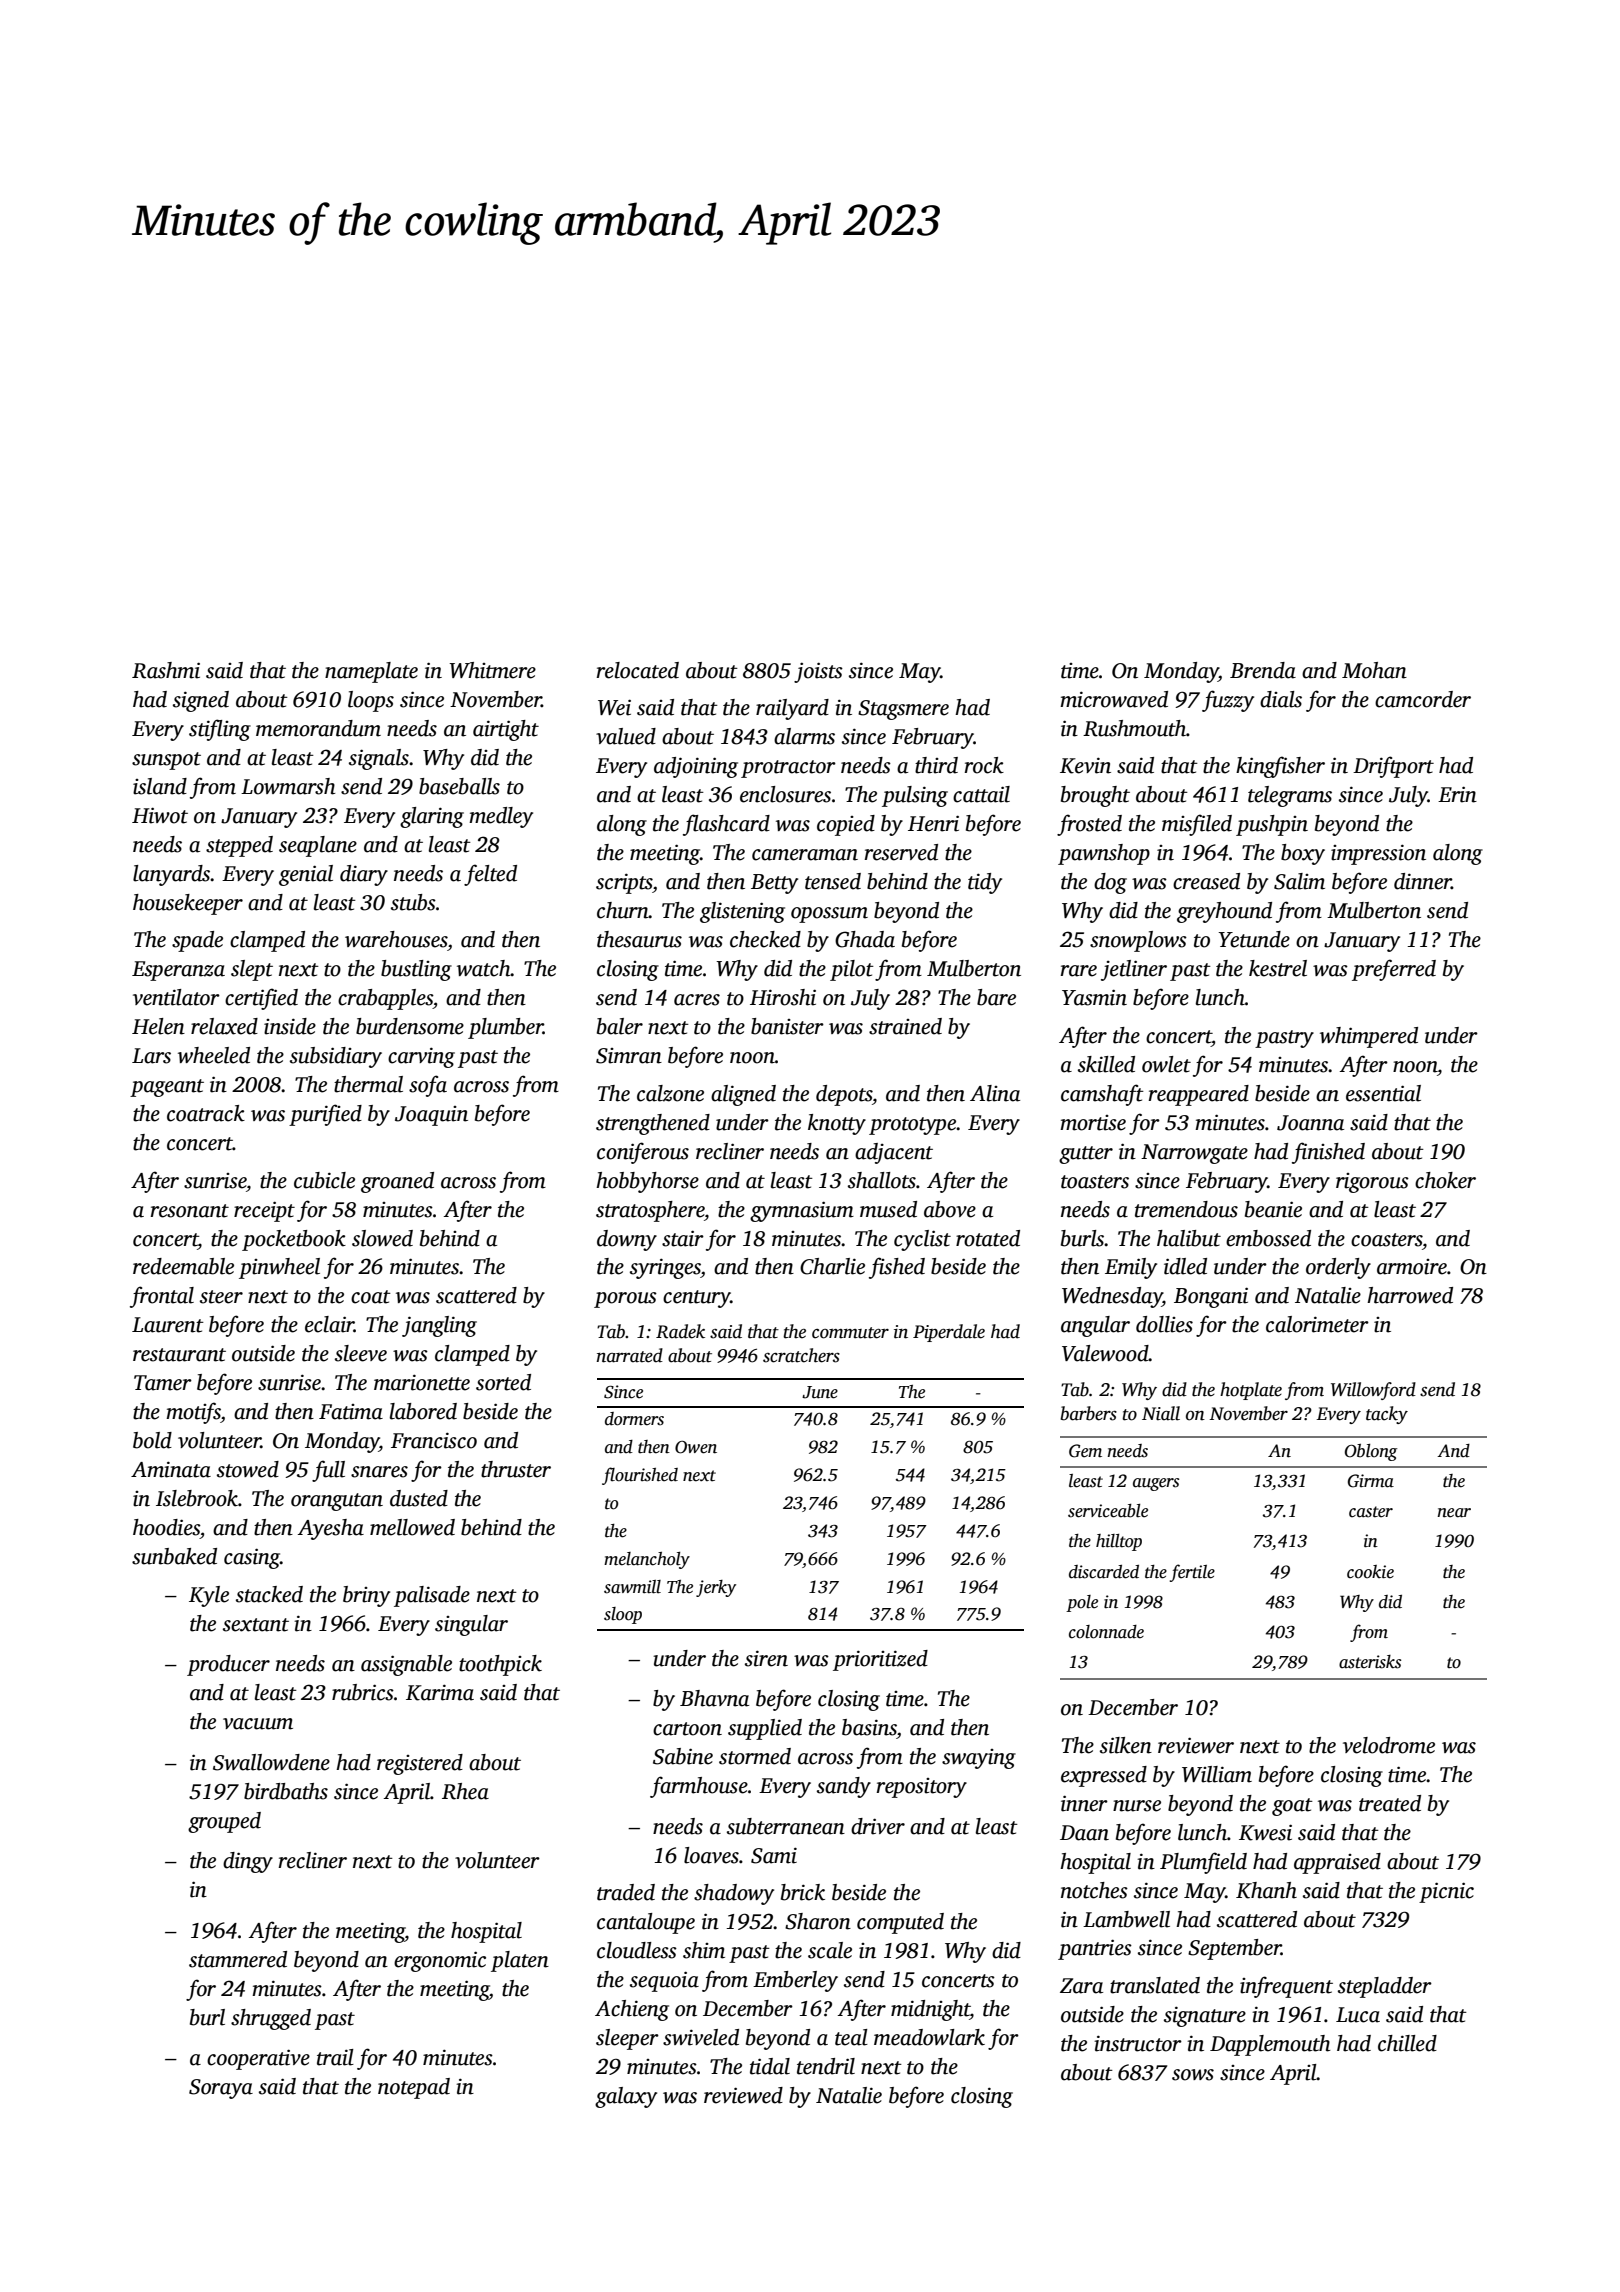  Describe the element at coordinates (922, 1788) in the image. I see `repository` at that location.
